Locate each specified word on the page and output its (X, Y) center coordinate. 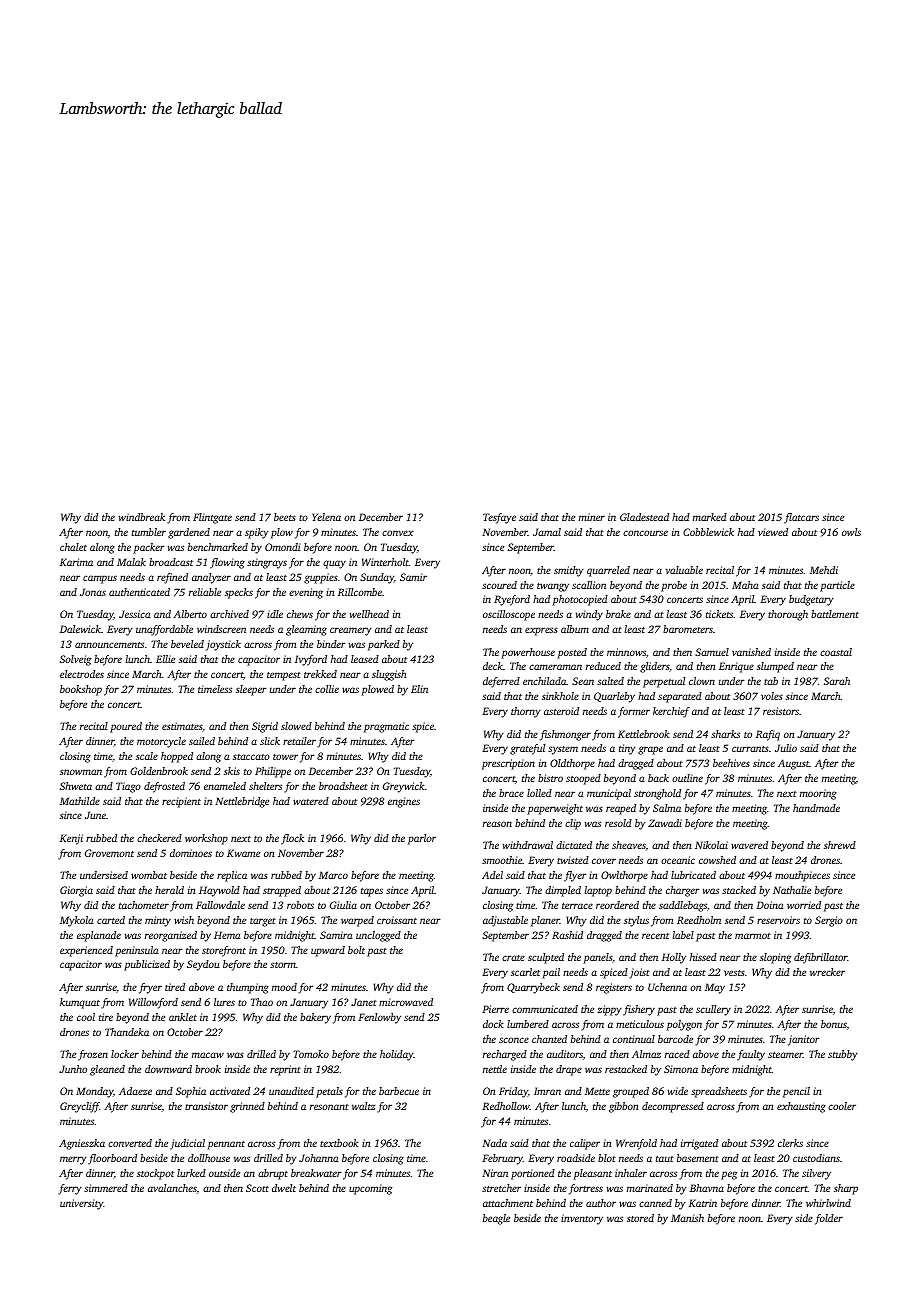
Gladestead (644, 517)
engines (404, 802)
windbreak (142, 517)
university (81, 1204)
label (683, 935)
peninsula (137, 951)
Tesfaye (499, 518)
